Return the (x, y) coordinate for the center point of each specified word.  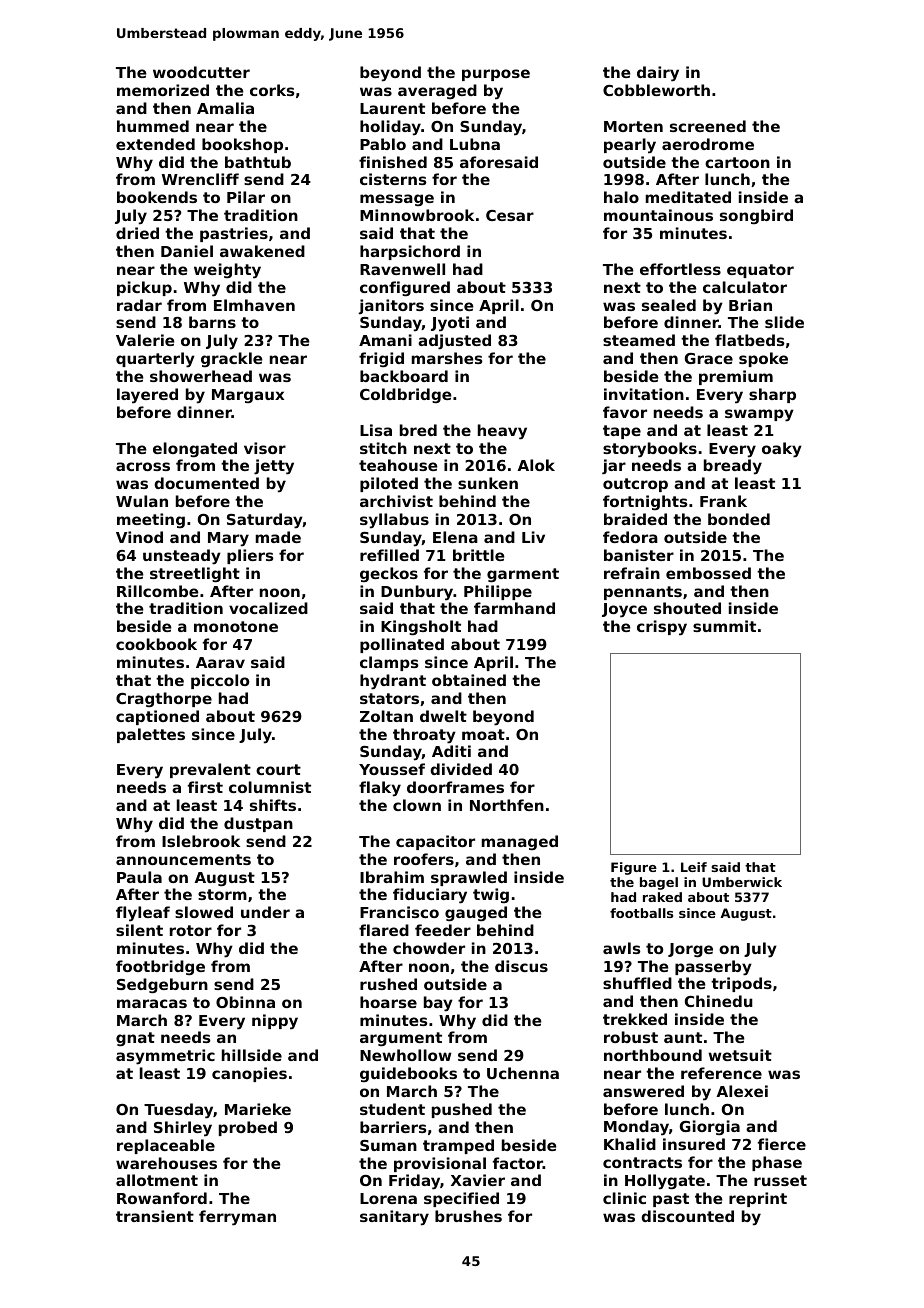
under (265, 912)
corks (272, 90)
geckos (389, 574)
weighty (227, 271)
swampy (759, 415)
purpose (496, 75)
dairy (658, 74)
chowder (429, 948)
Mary (228, 539)
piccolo (220, 681)
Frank (723, 501)
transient (155, 1216)
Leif (694, 867)
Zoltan (386, 716)
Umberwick (742, 882)
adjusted (454, 342)
